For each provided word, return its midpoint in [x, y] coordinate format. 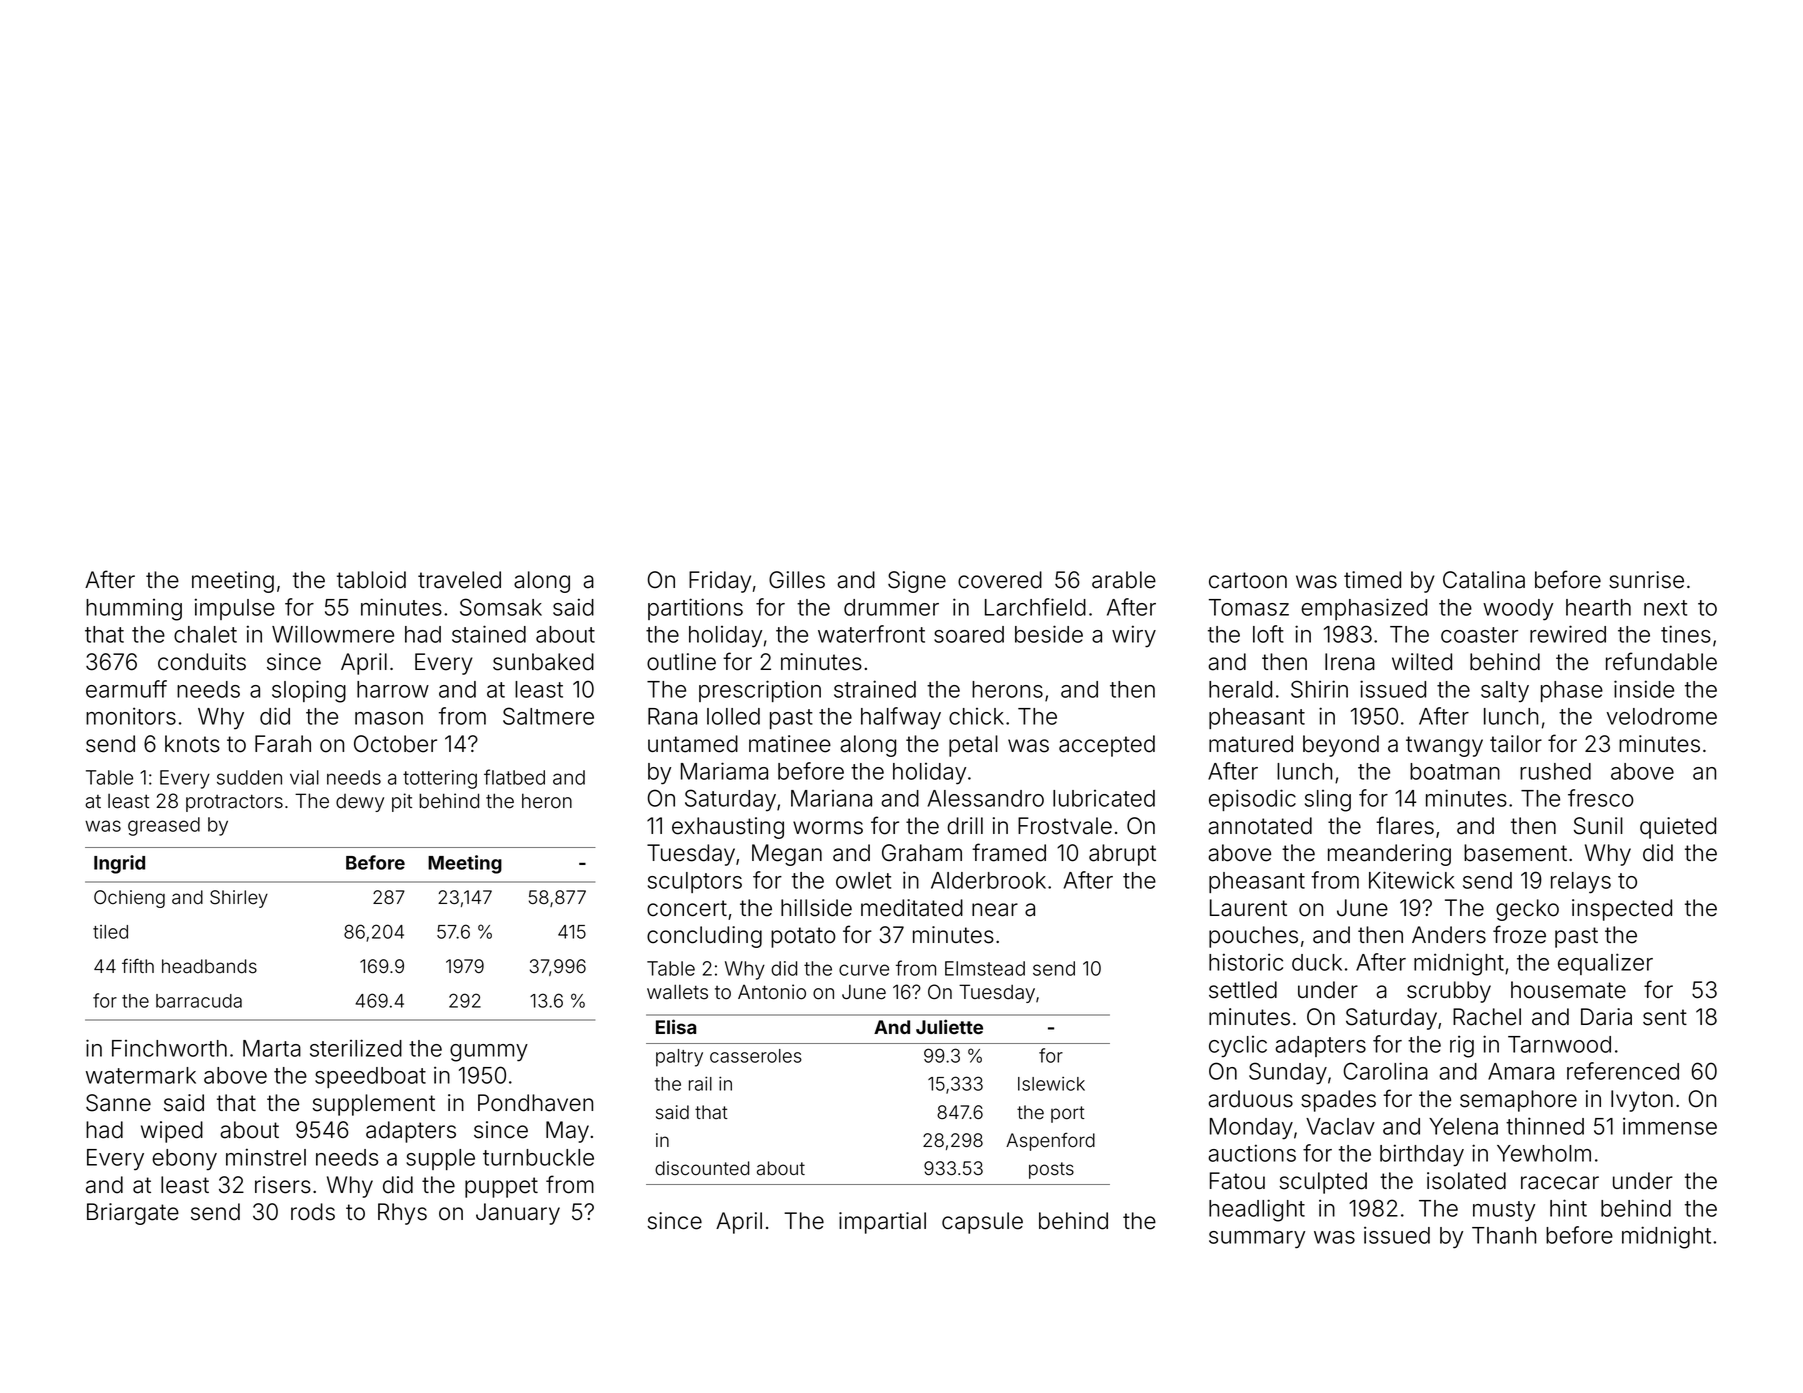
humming [134, 610]
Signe [917, 582]
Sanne [118, 1103]
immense [1670, 1126]
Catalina [1484, 580]
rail [700, 1083]
